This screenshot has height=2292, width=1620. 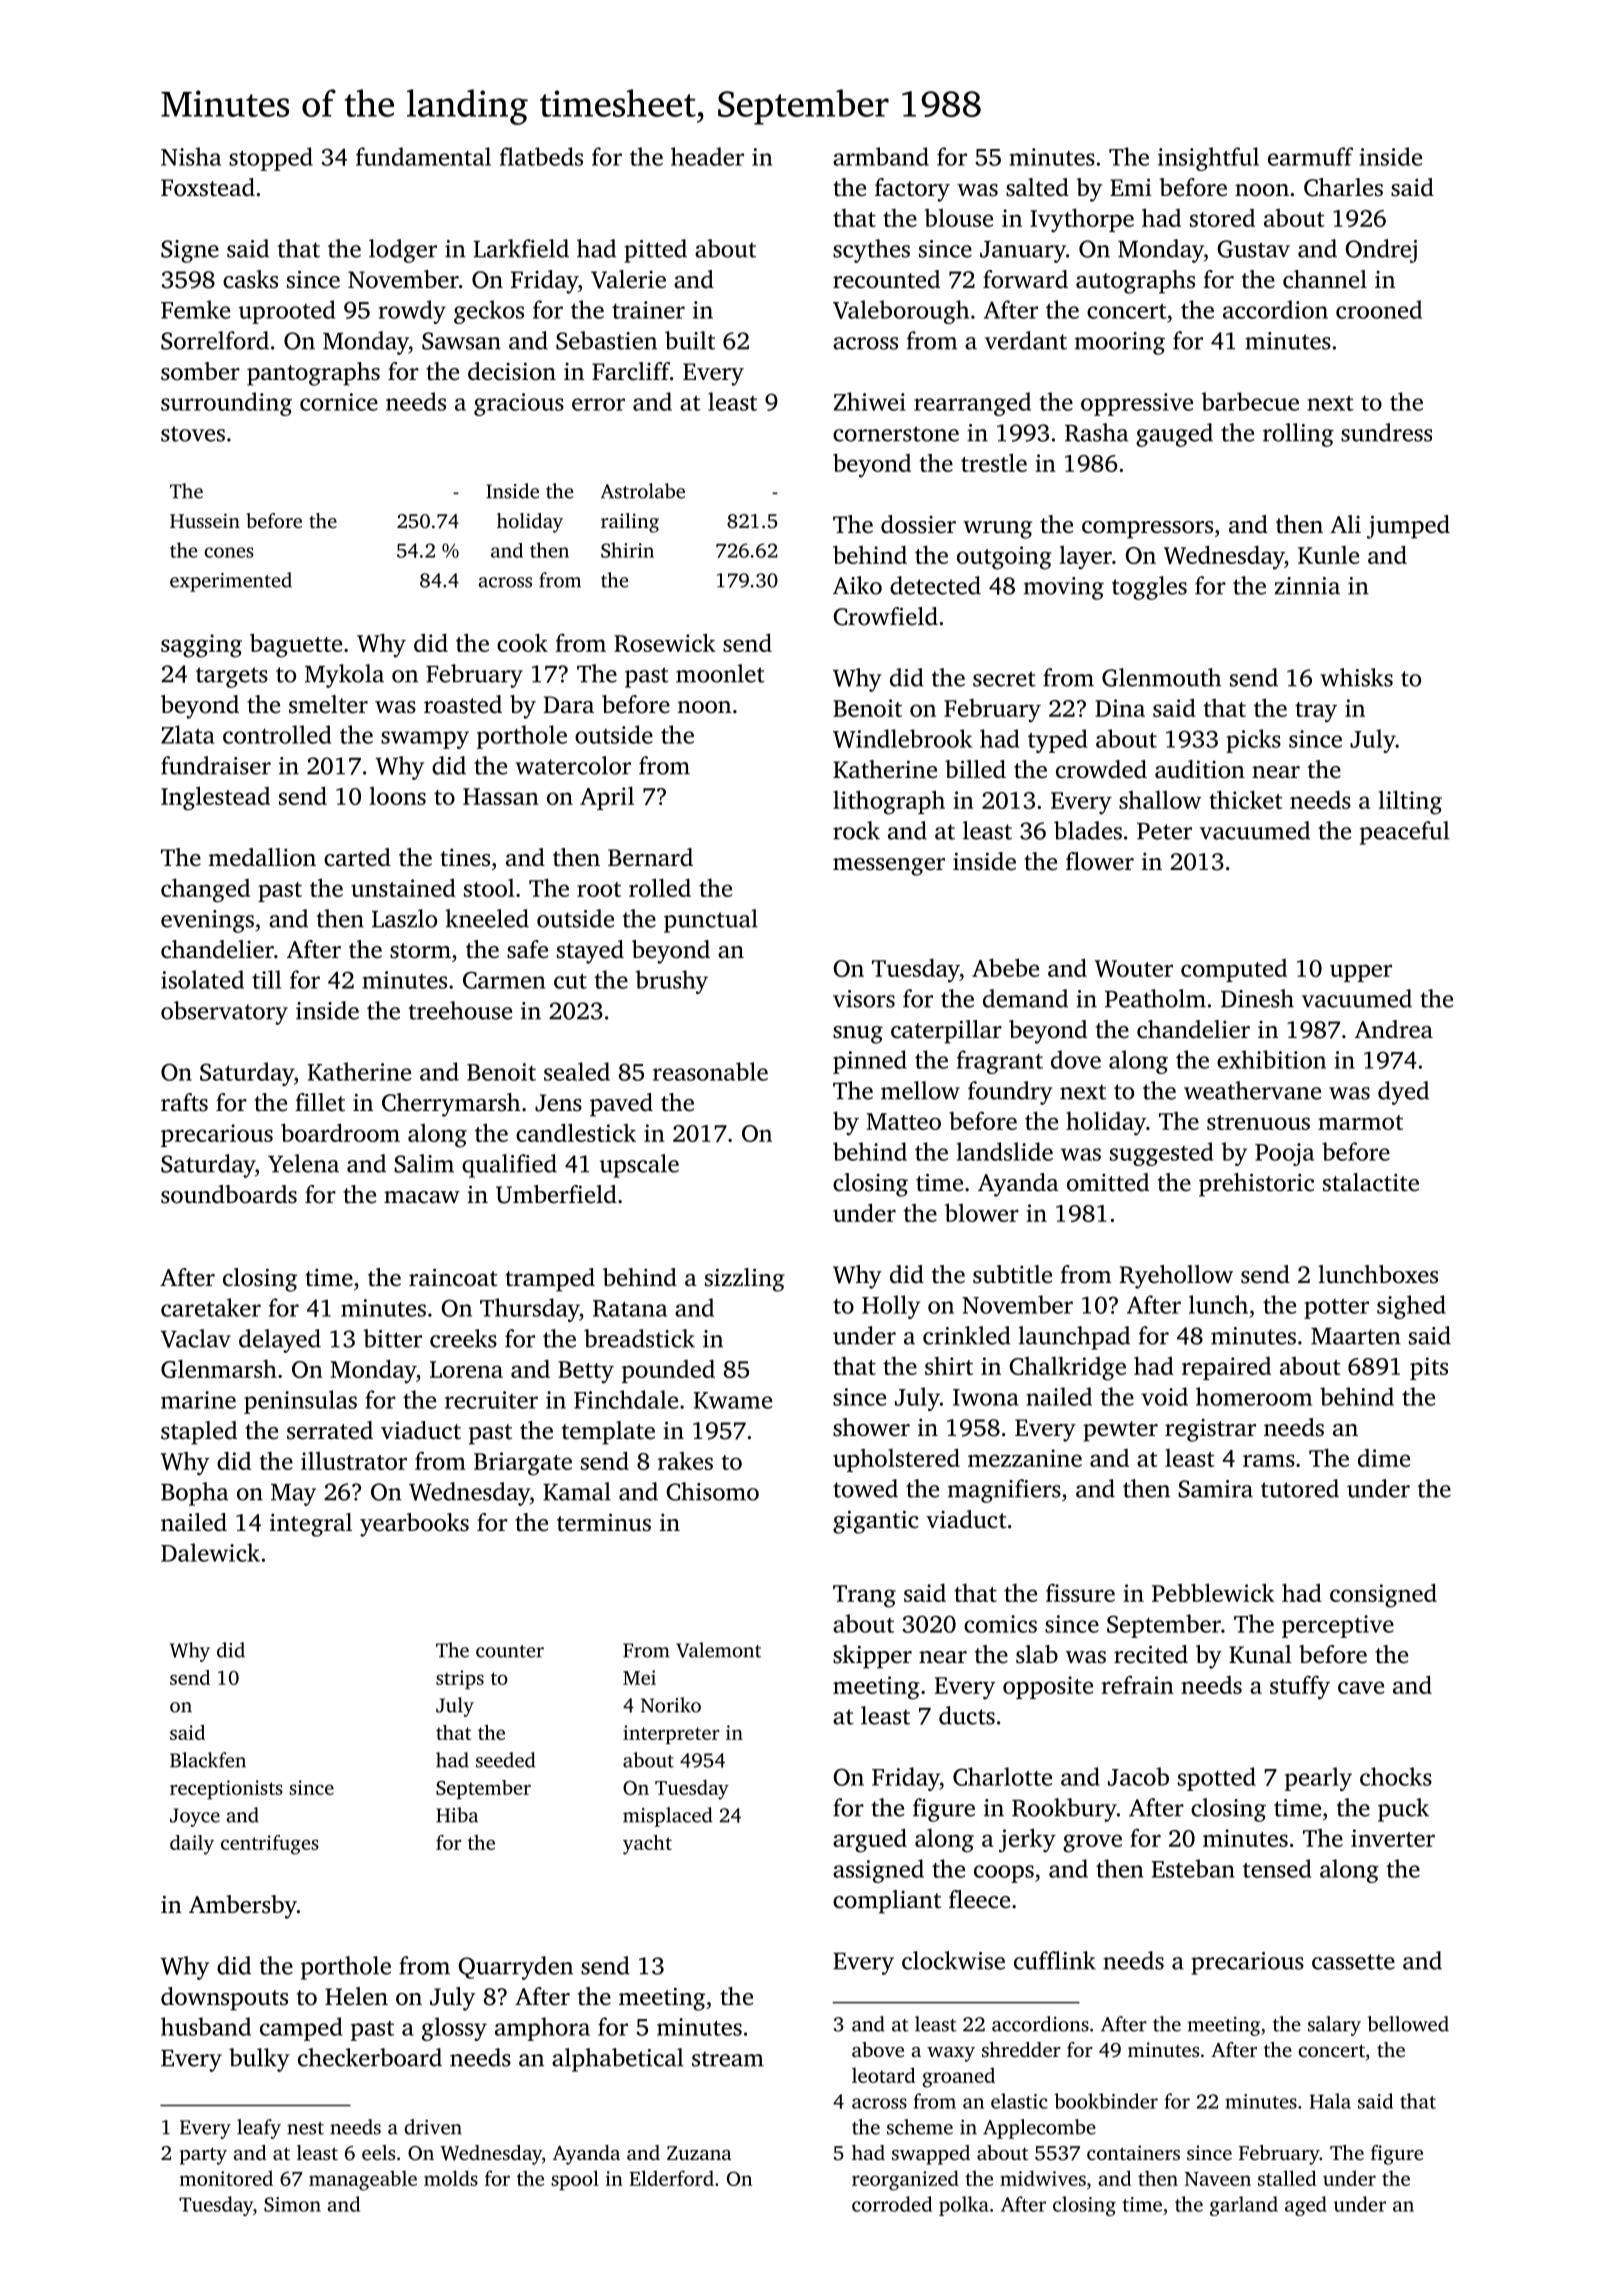 What do you see at coordinates (630, 1308) in the screenshot?
I see `Ratana` at bounding box center [630, 1308].
